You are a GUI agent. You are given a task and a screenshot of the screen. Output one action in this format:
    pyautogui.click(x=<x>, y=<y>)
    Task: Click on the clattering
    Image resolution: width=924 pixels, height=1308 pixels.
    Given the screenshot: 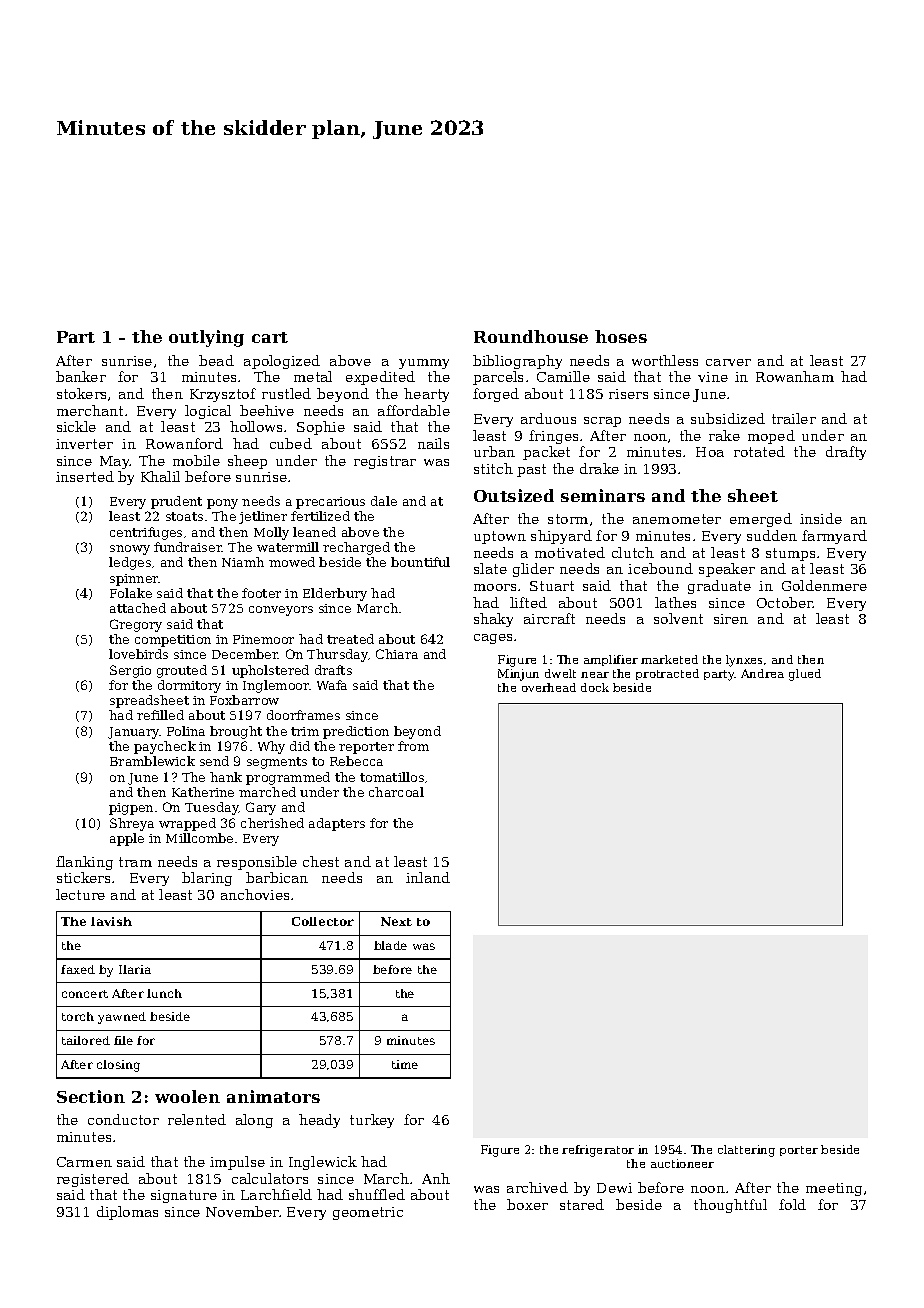 What is the action you would take?
    pyautogui.click(x=746, y=1151)
